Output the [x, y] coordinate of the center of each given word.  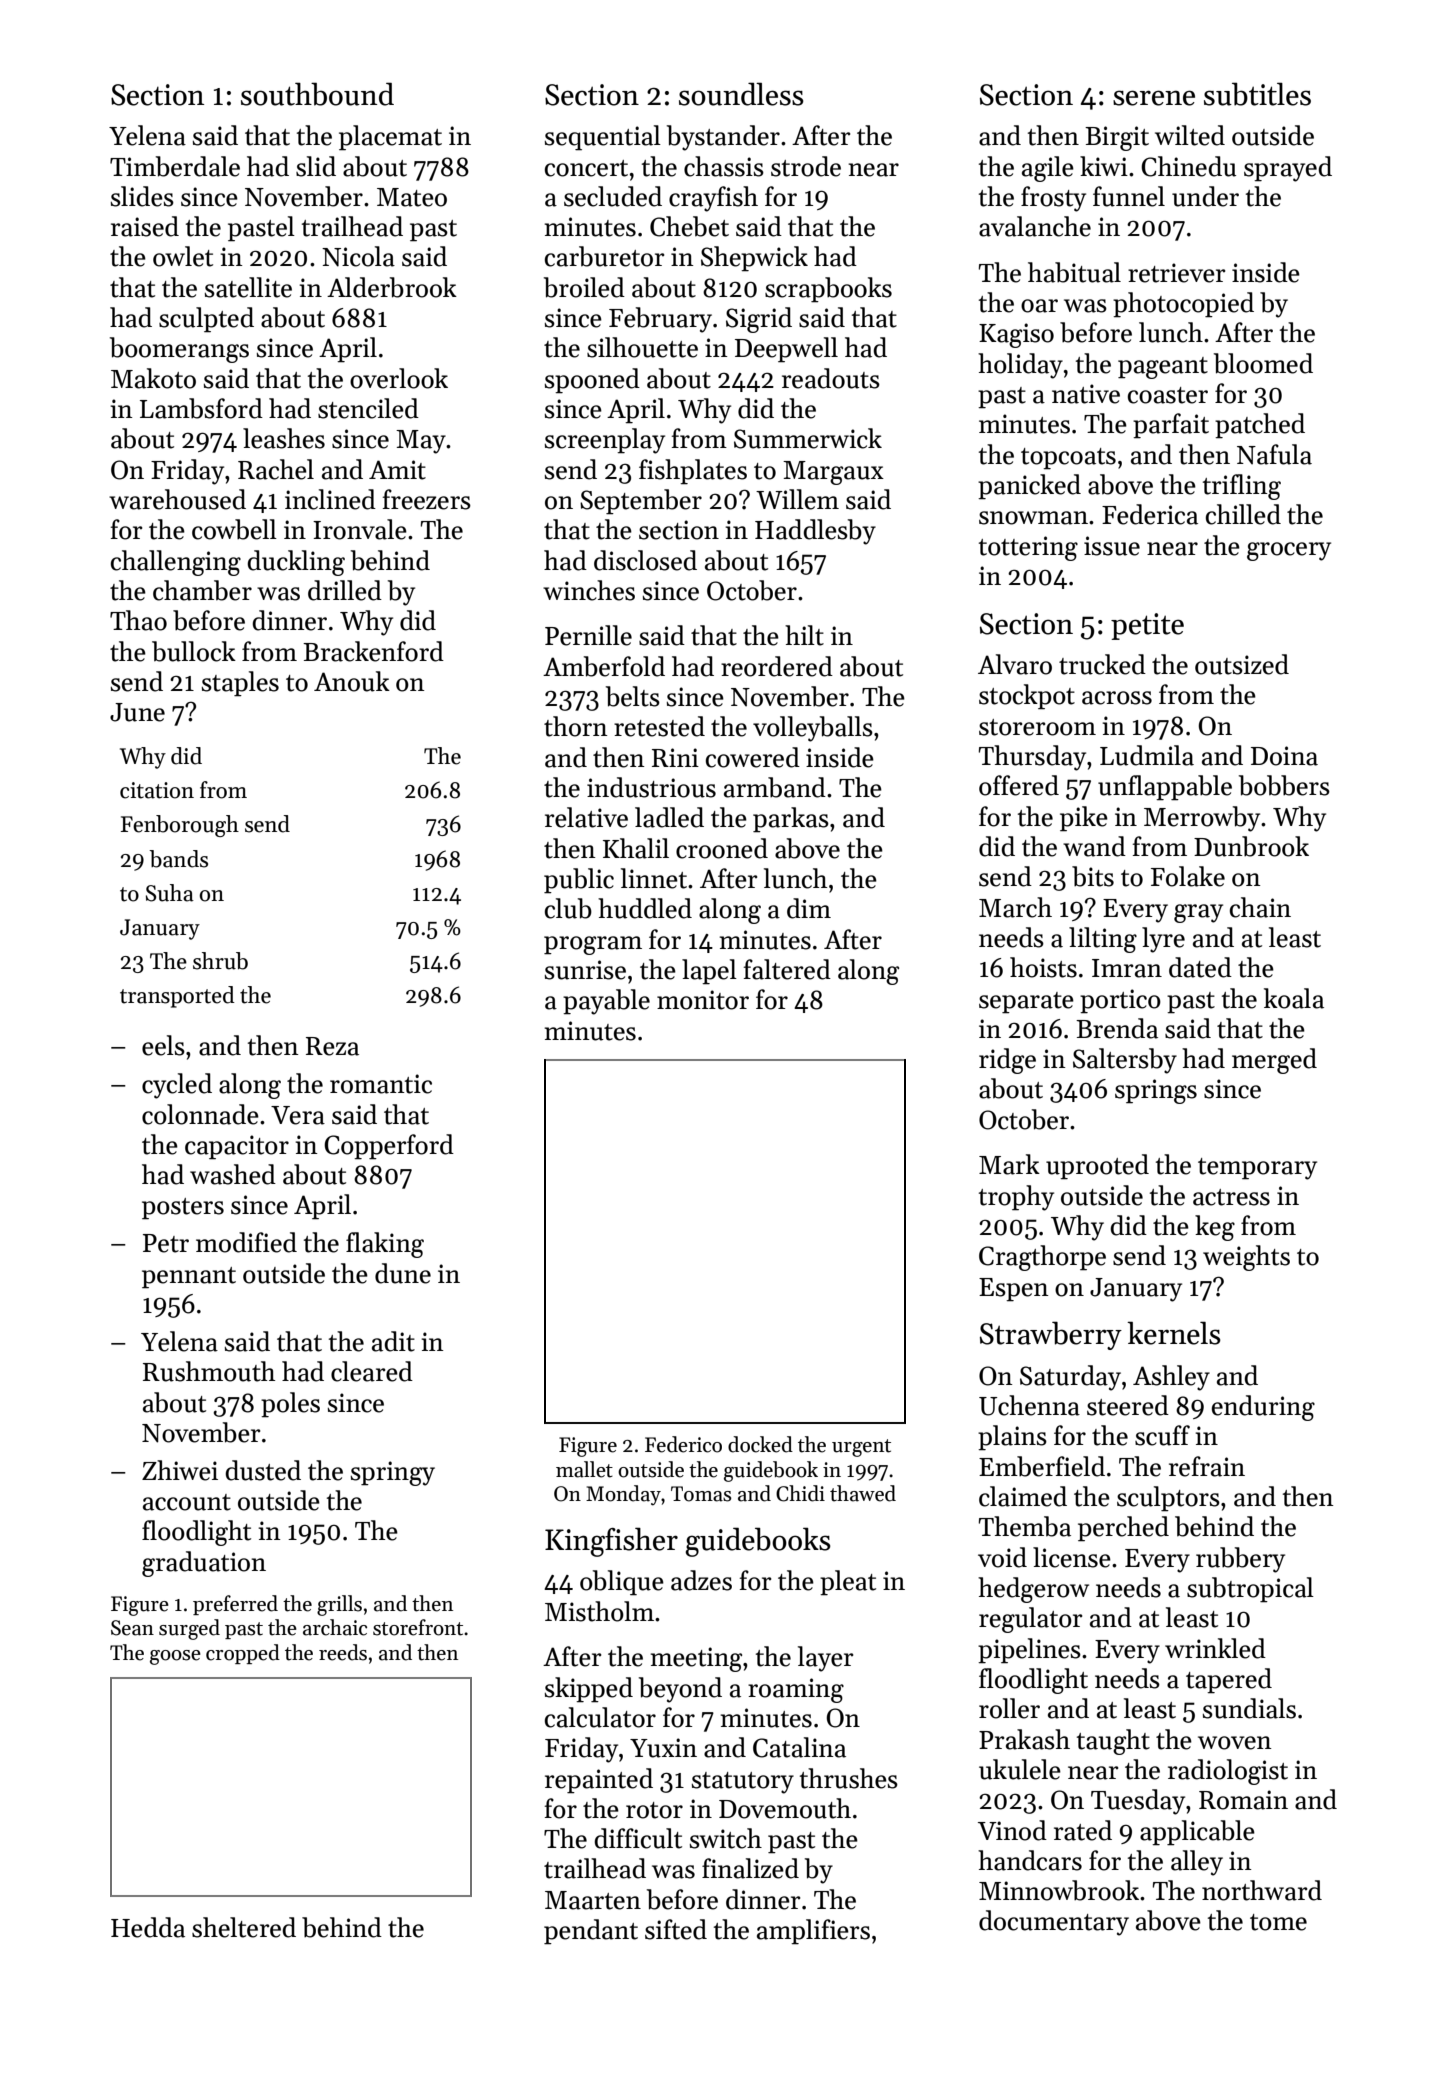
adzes [701, 1580]
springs [1156, 1091]
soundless [741, 94]
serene [1154, 98]
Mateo [412, 197]
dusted [263, 1470]
